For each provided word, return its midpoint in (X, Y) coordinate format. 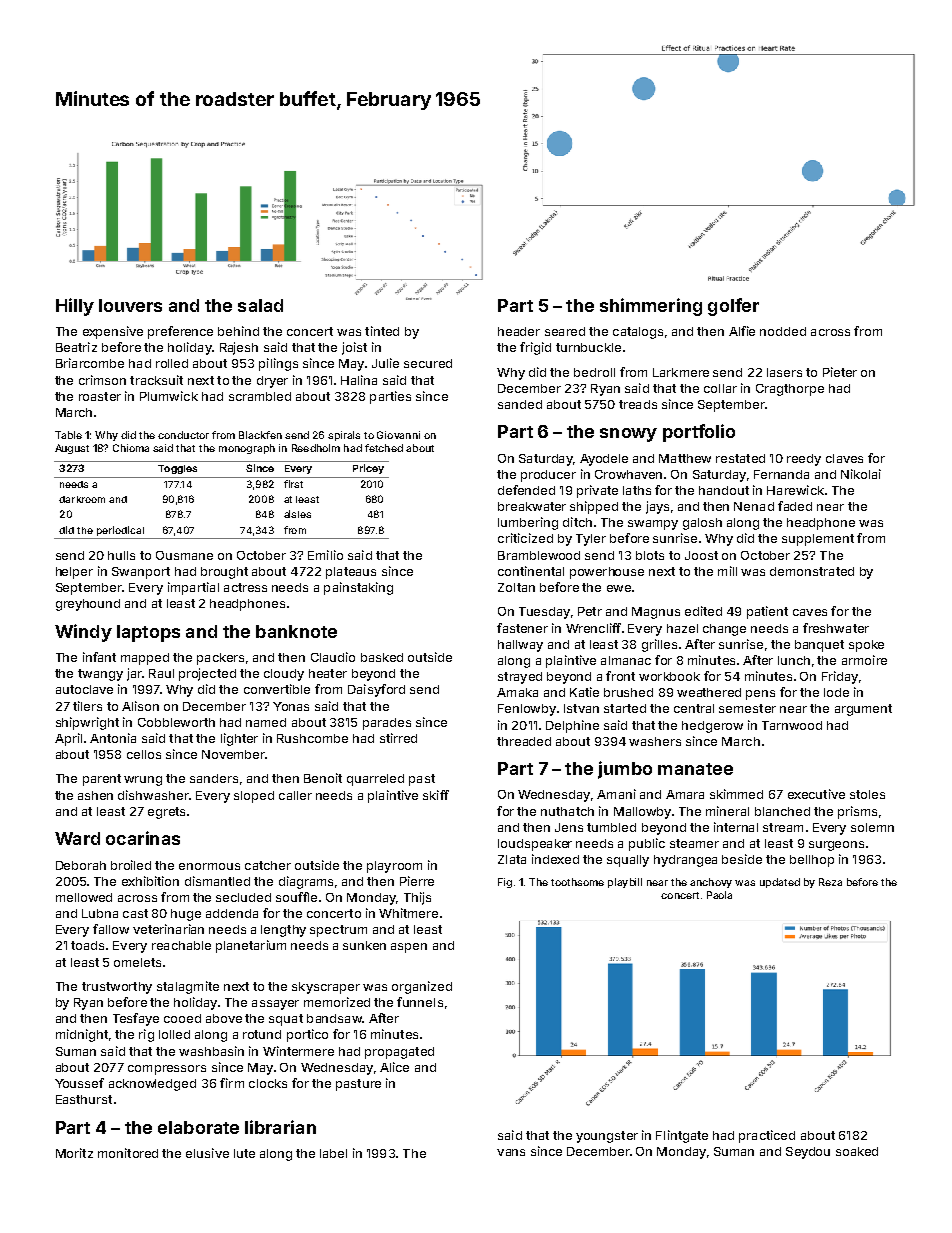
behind (238, 331)
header (519, 331)
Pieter (840, 372)
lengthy (283, 931)
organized (422, 987)
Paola (719, 895)
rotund (262, 1034)
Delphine (572, 726)
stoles (867, 794)
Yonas (291, 706)
